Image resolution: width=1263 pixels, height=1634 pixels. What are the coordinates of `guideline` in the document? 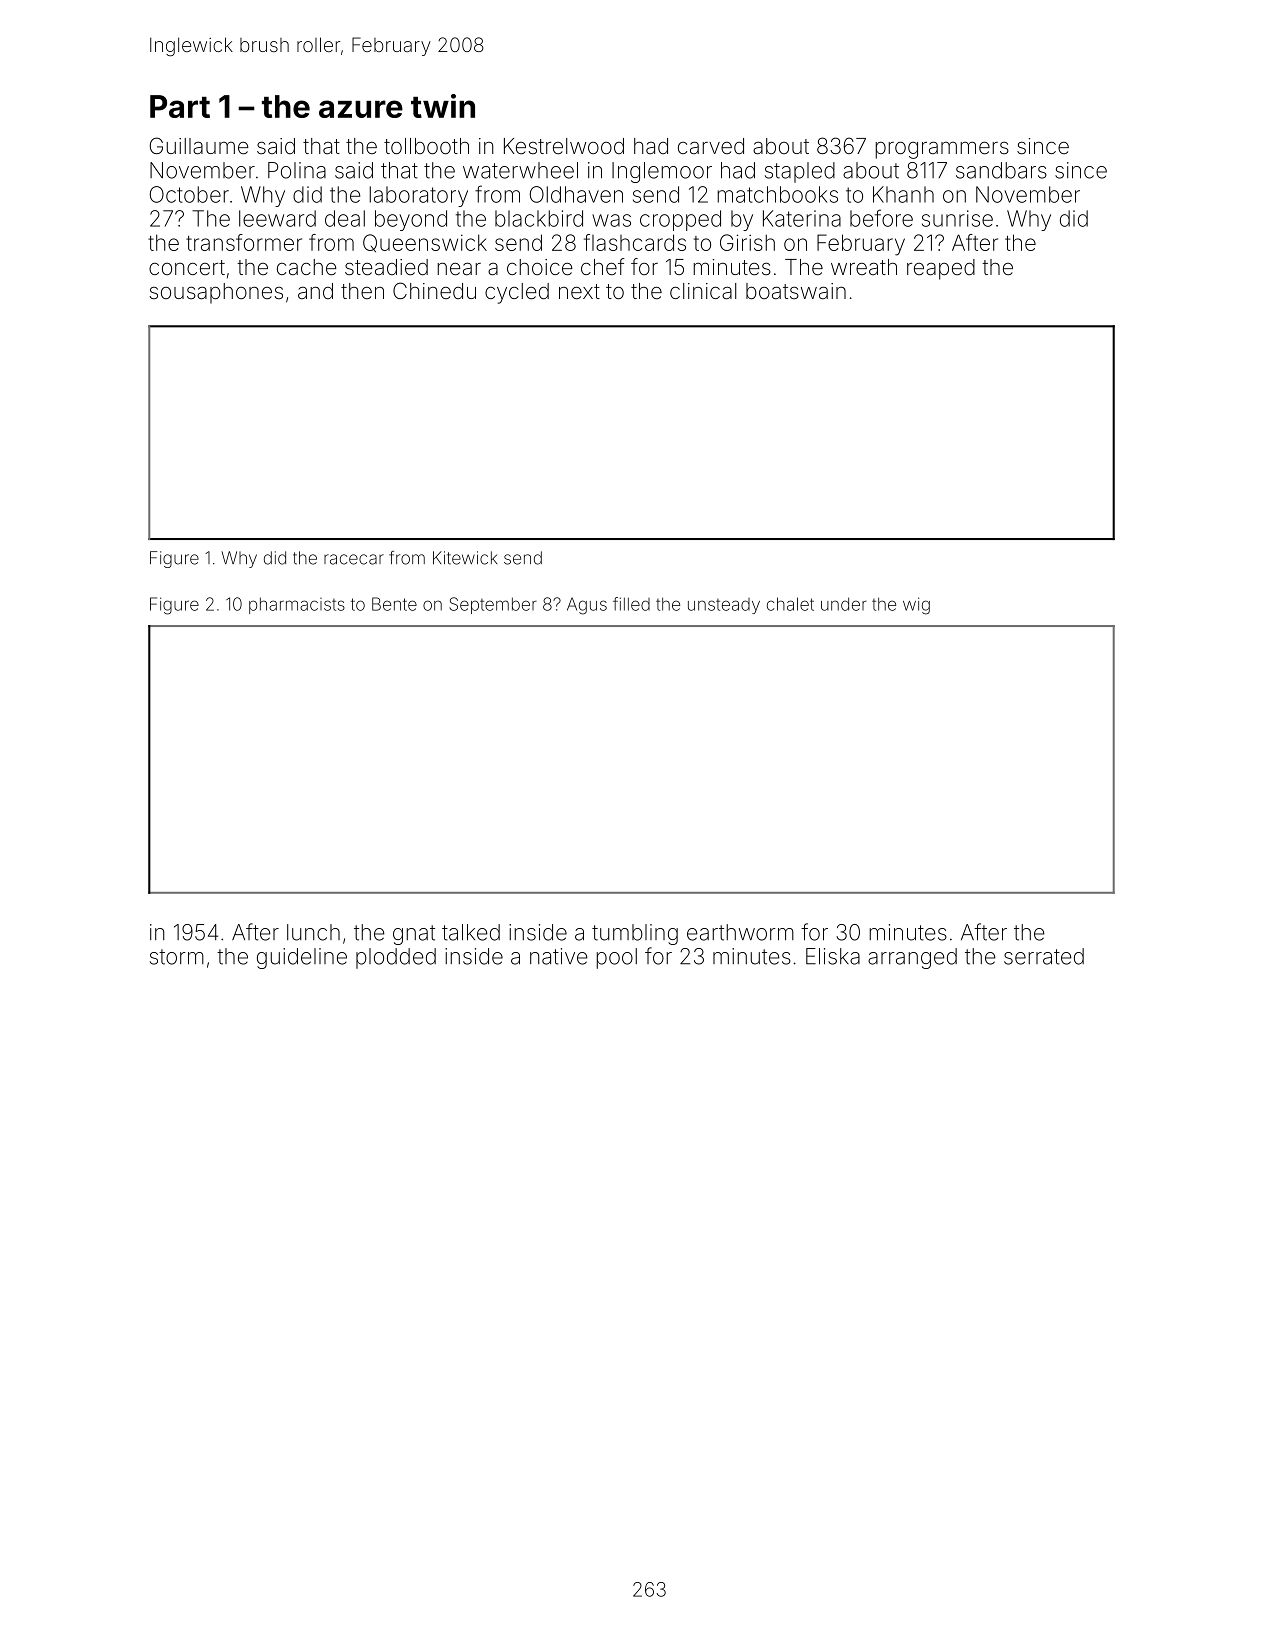 It's located at (302, 958).
